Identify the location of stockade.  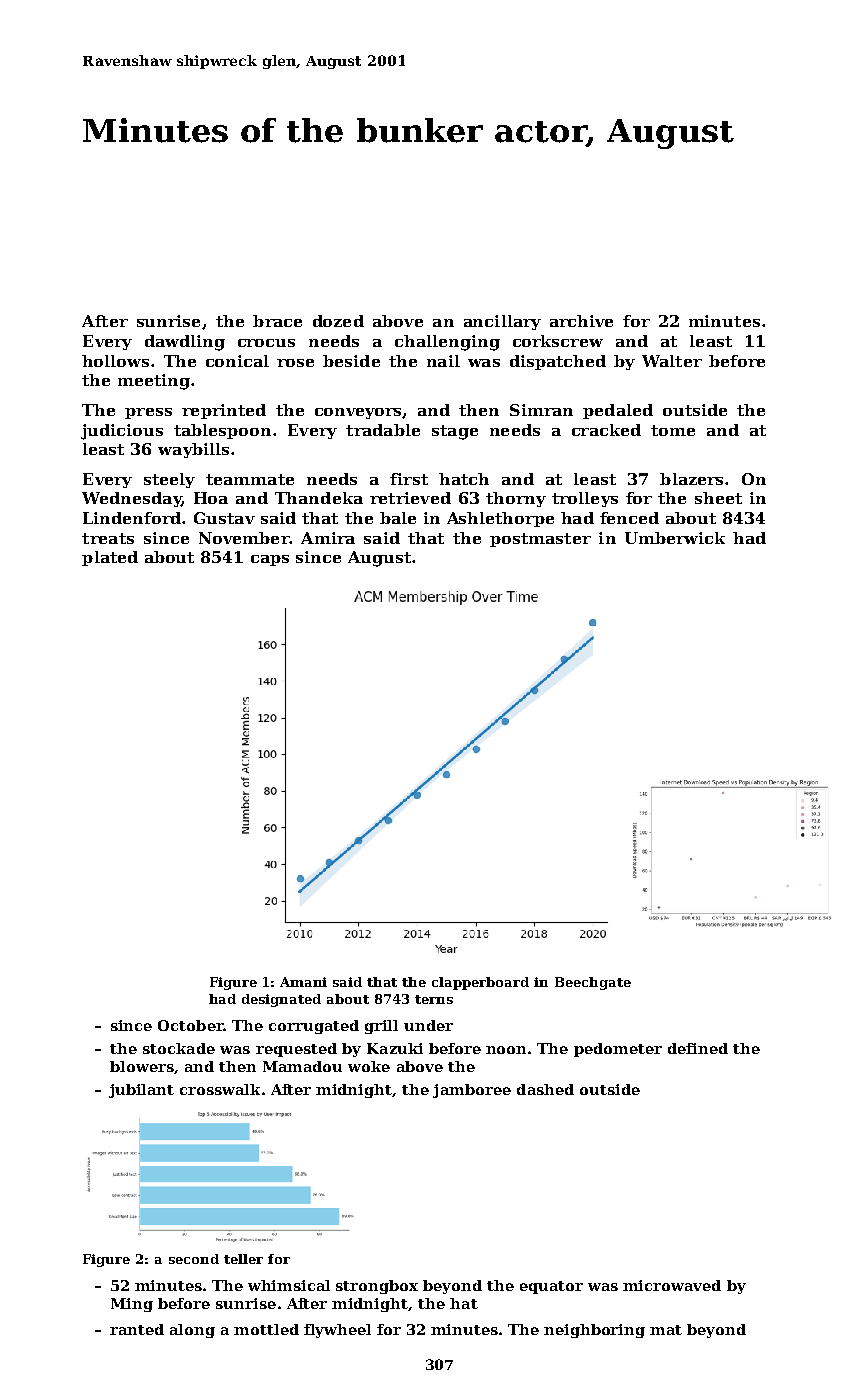
(179, 1048).
